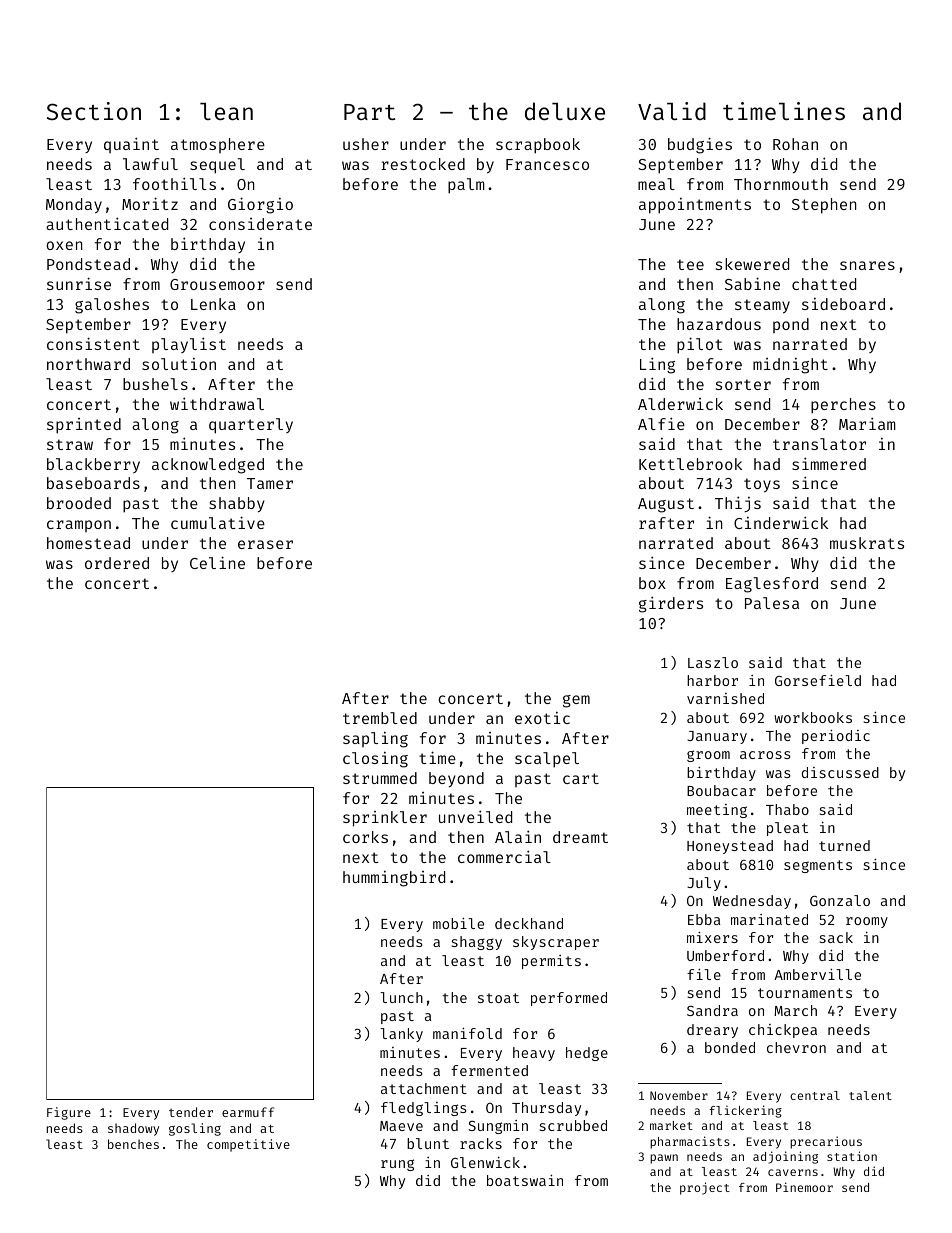  What do you see at coordinates (385, 819) in the document?
I see `sprinkler` at bounding box center [385, 819].
